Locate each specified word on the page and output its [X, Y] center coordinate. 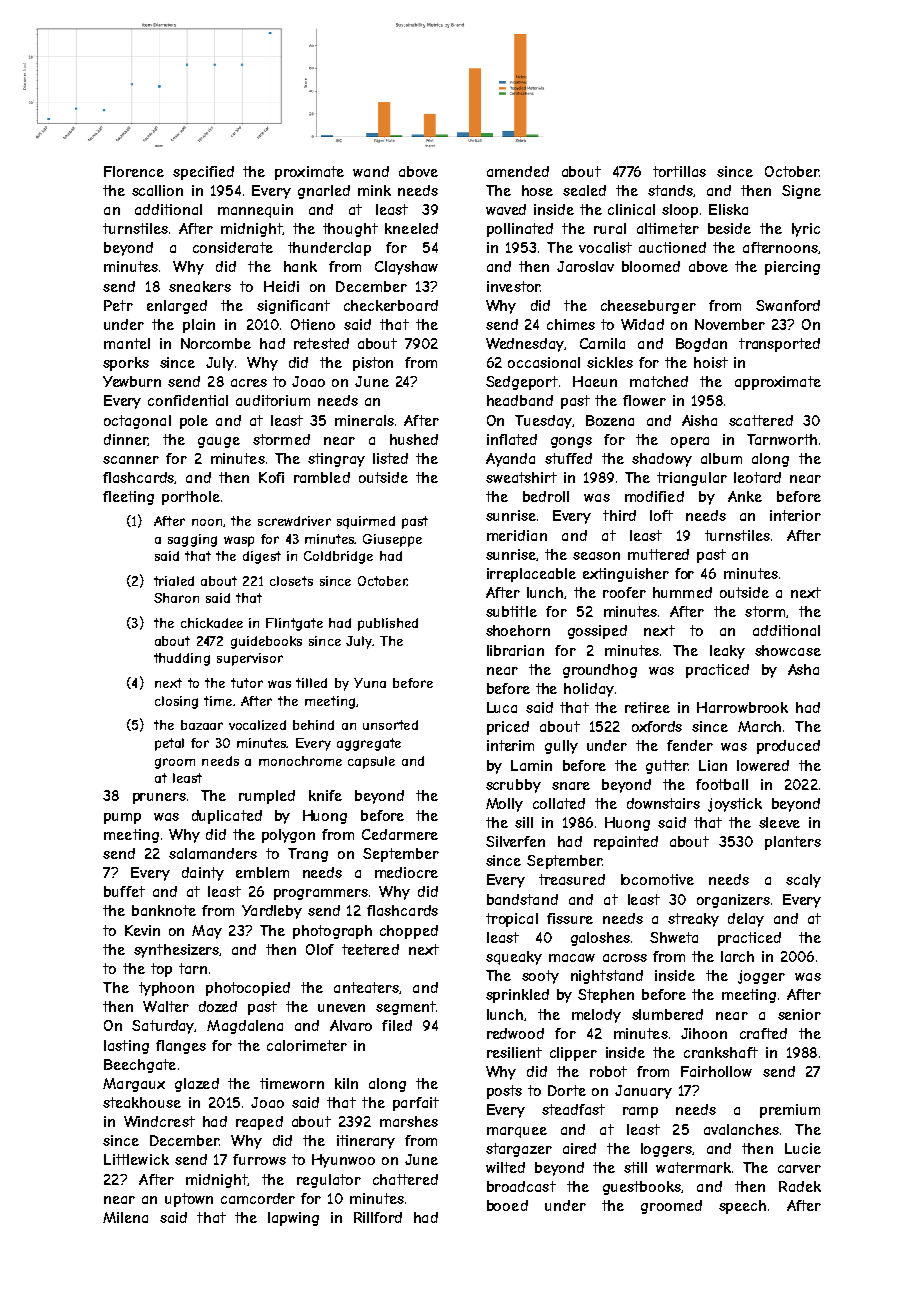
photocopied [248, 989]
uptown [189, 1200]
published [388, 624]
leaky [727, 652]
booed [507, 1205]
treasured [572, 879]
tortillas [679, 171]
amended [518, 171]
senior [799, 1014]
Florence [134, 171]
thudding [182, 659]
